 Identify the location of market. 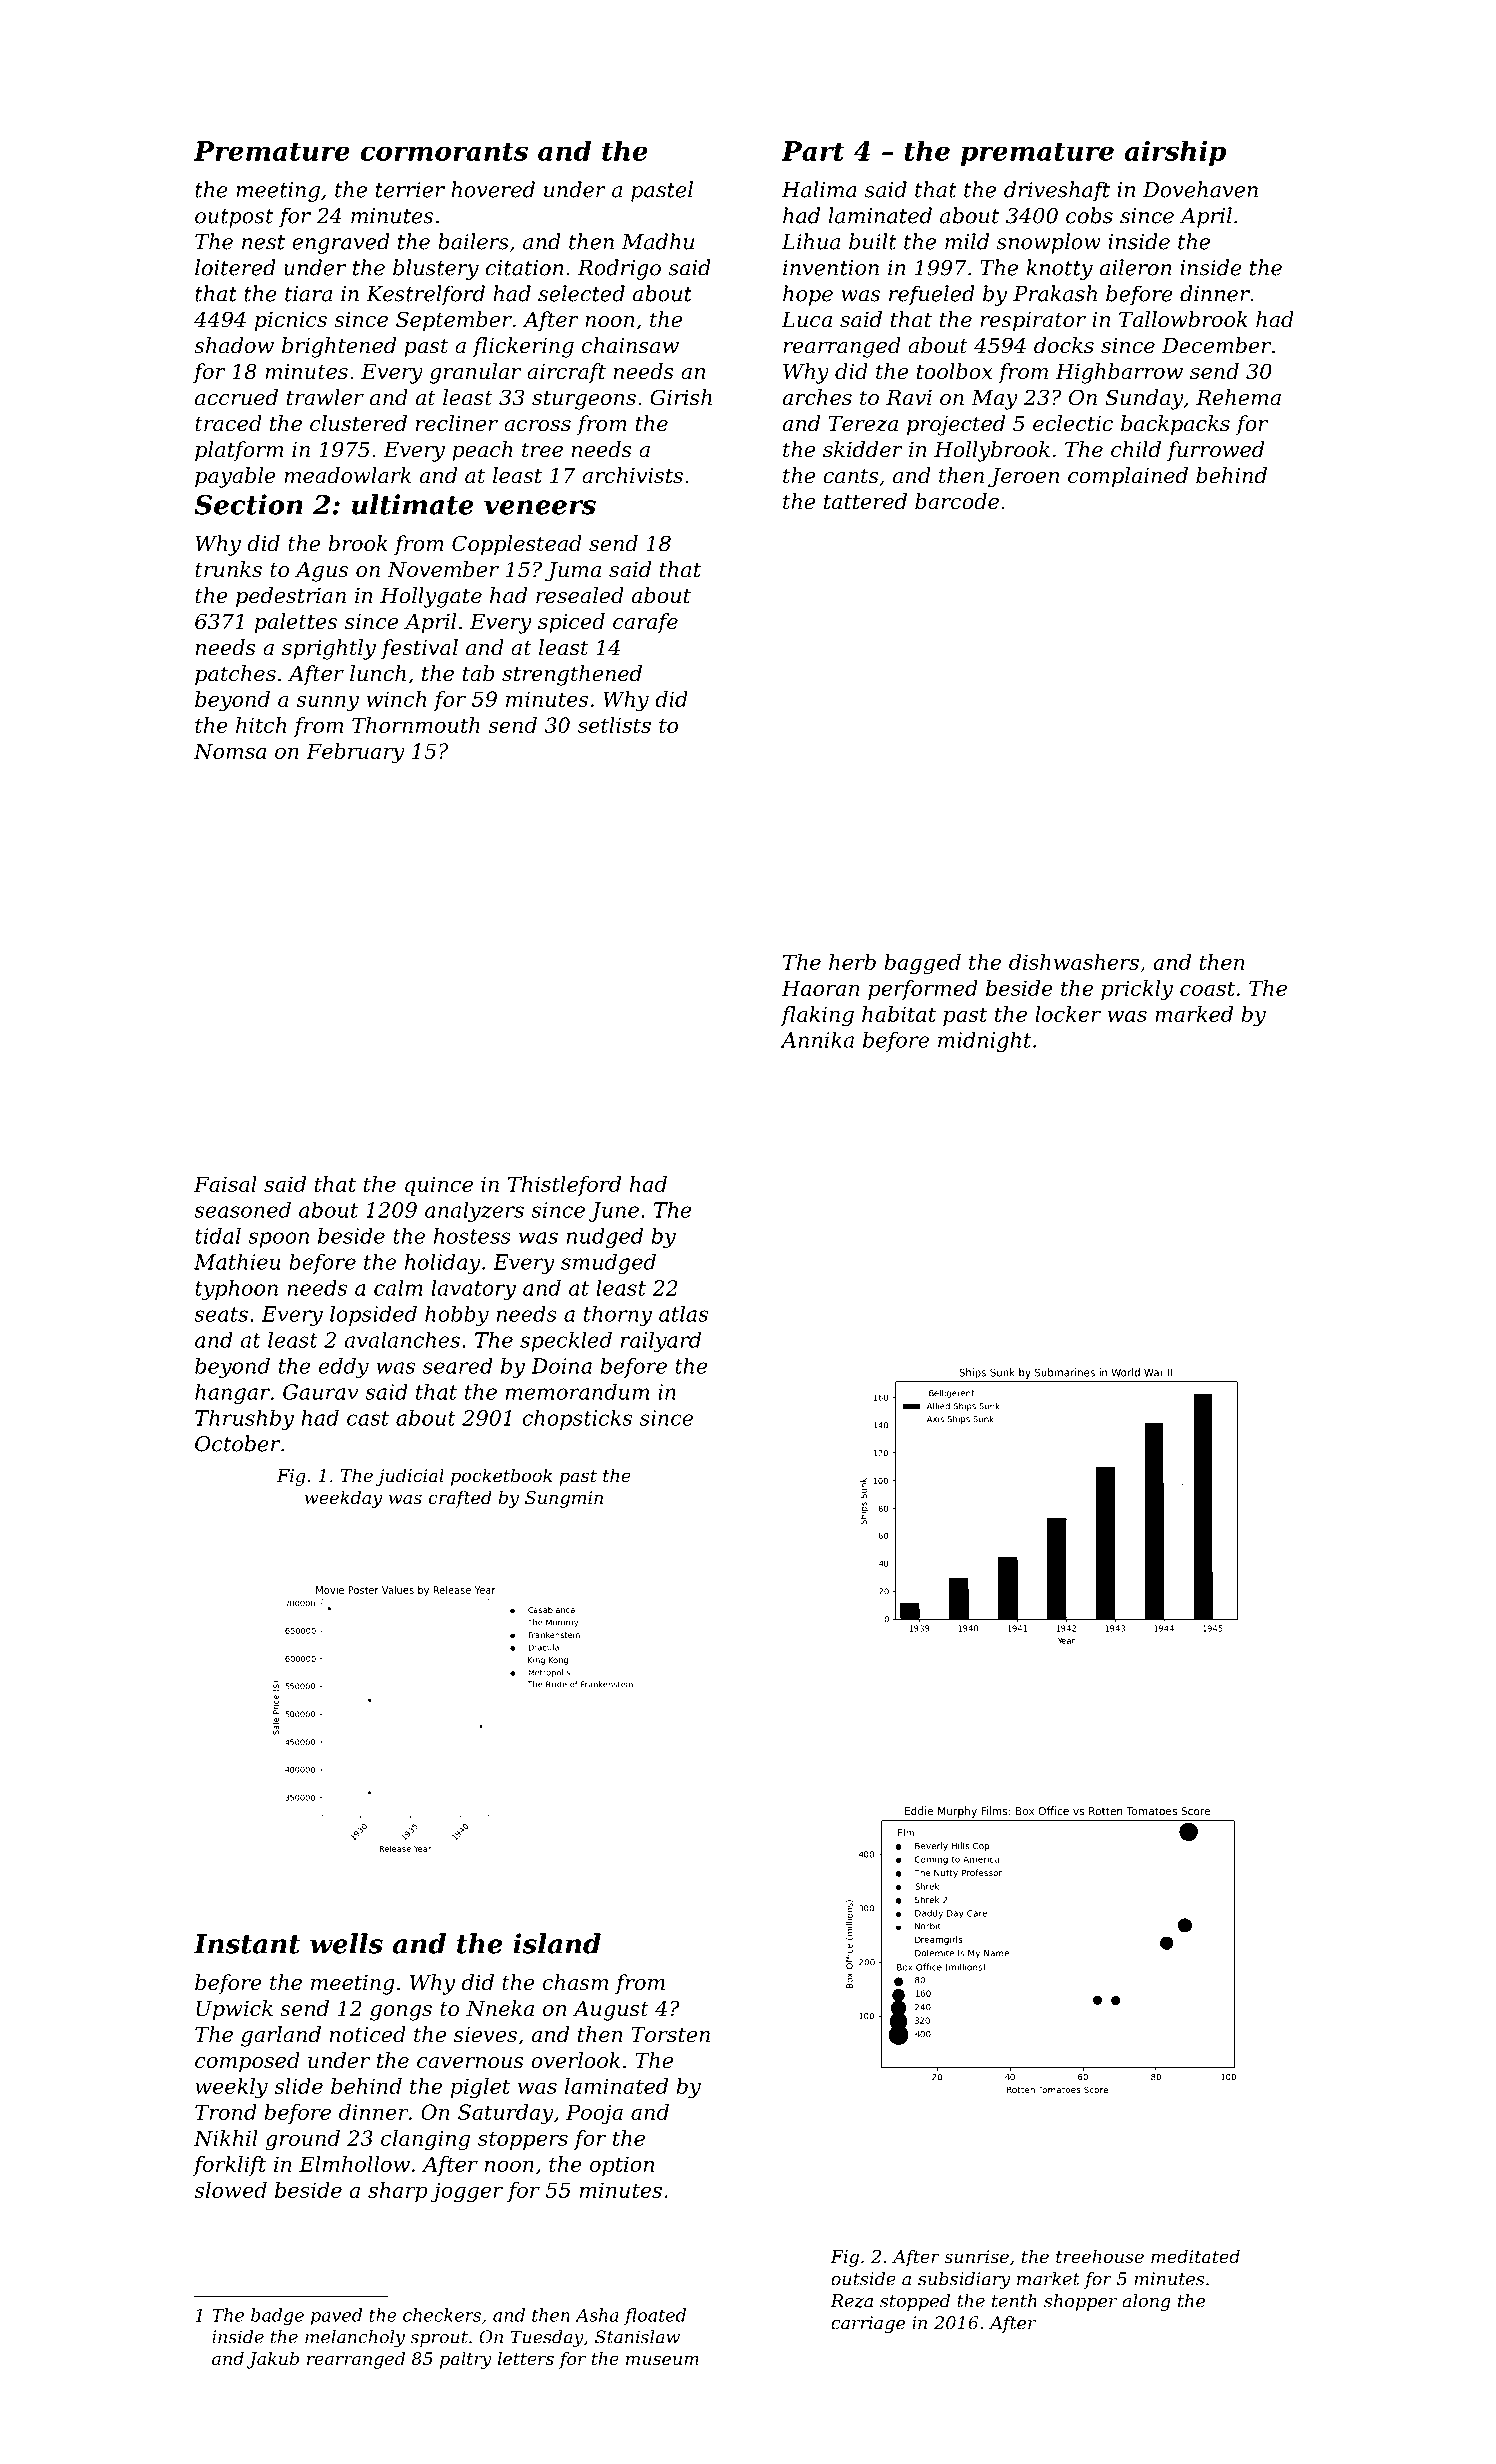
(1048, 2279).
